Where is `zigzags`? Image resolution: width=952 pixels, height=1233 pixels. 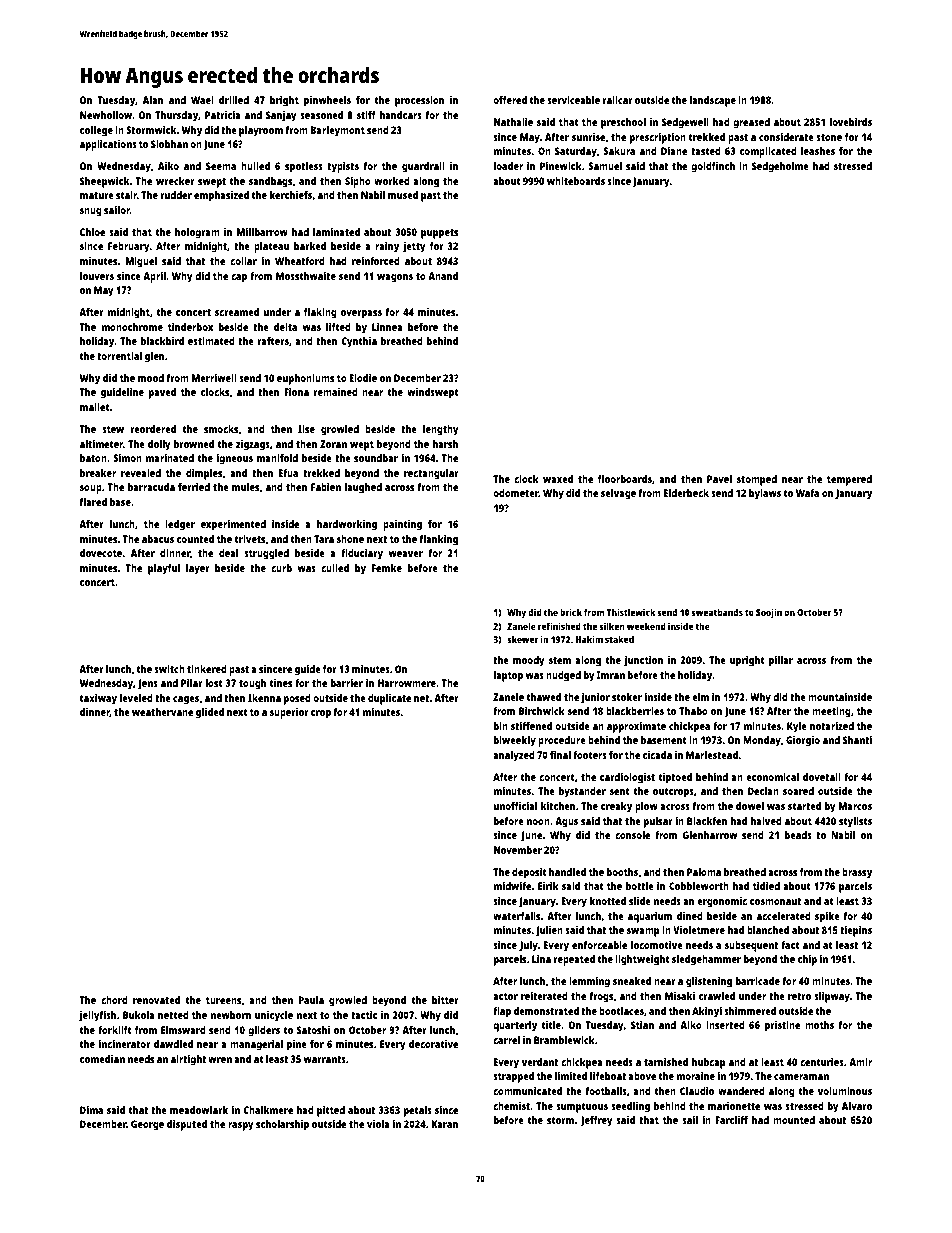
zigzags is located at coordinates (253, 445).
